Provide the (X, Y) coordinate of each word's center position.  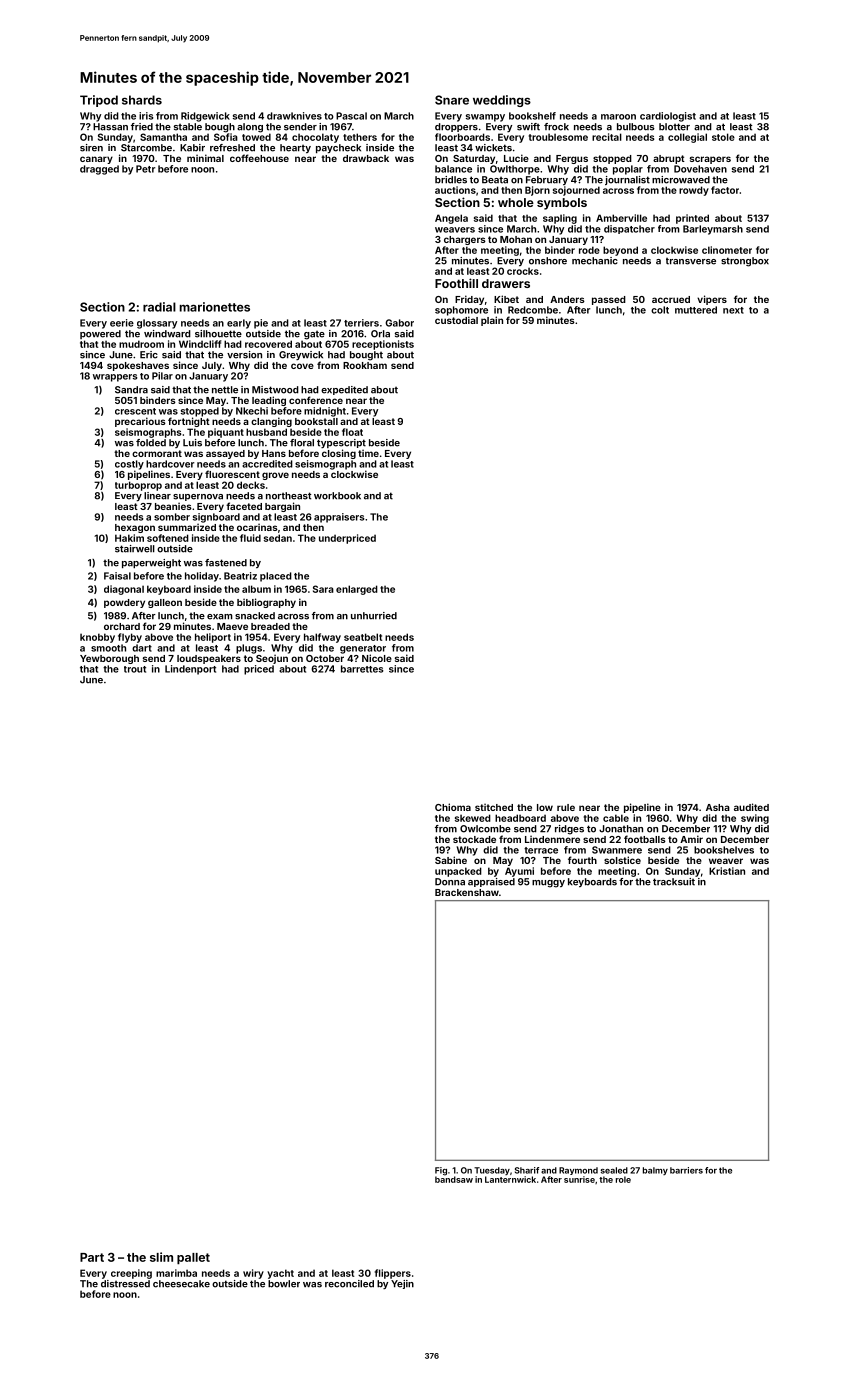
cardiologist (668, 117)
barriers (686, 1170)
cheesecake (181, 1284)
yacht (280, 1274)
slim (161, 1257)
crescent (135, 411)
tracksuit (674, 882)
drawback (366, 158)
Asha (718, 807)
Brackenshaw (467, 892)
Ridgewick (205, 117)
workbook (337, 496)
